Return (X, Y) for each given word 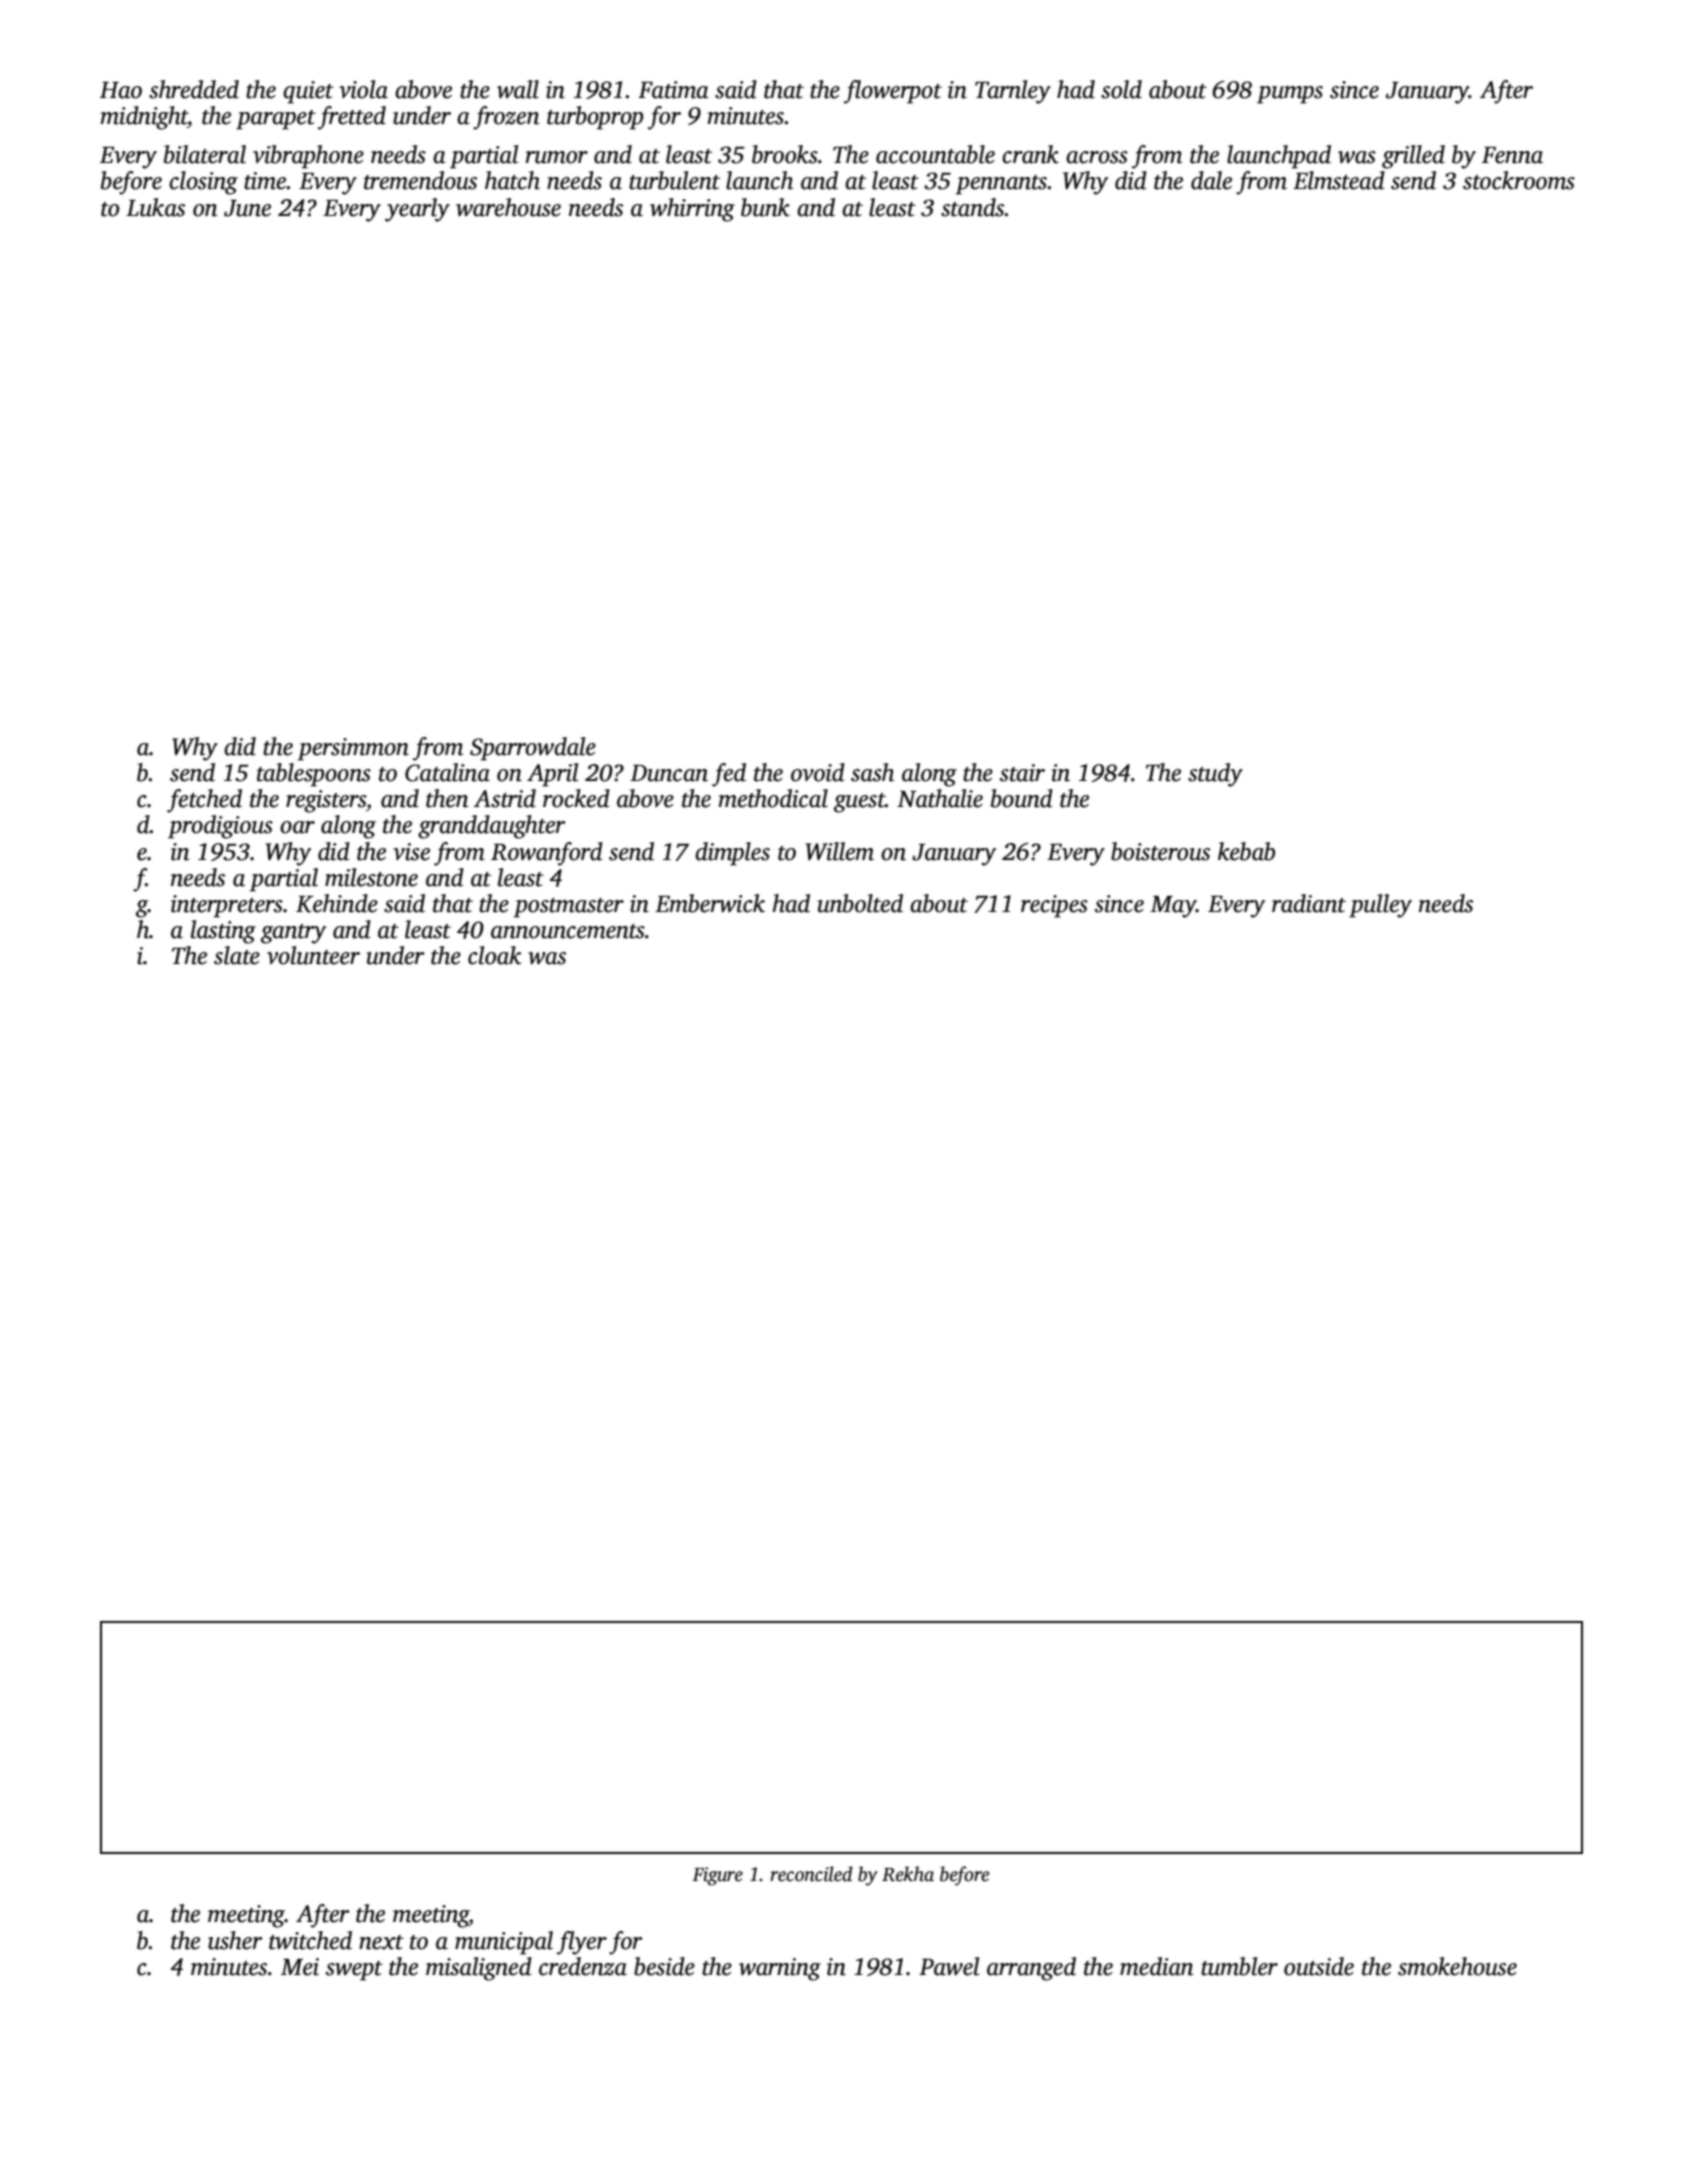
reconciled (811, 1874)
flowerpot (893, 92)
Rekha (908, 1874)
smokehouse (1457, 1966)
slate (237, 955)
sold (1121, 89)
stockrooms (1519, 180)
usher (235, 1940)
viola (363, 89)
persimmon (353, 749)
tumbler (1239, 1966)
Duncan (669, 773)
